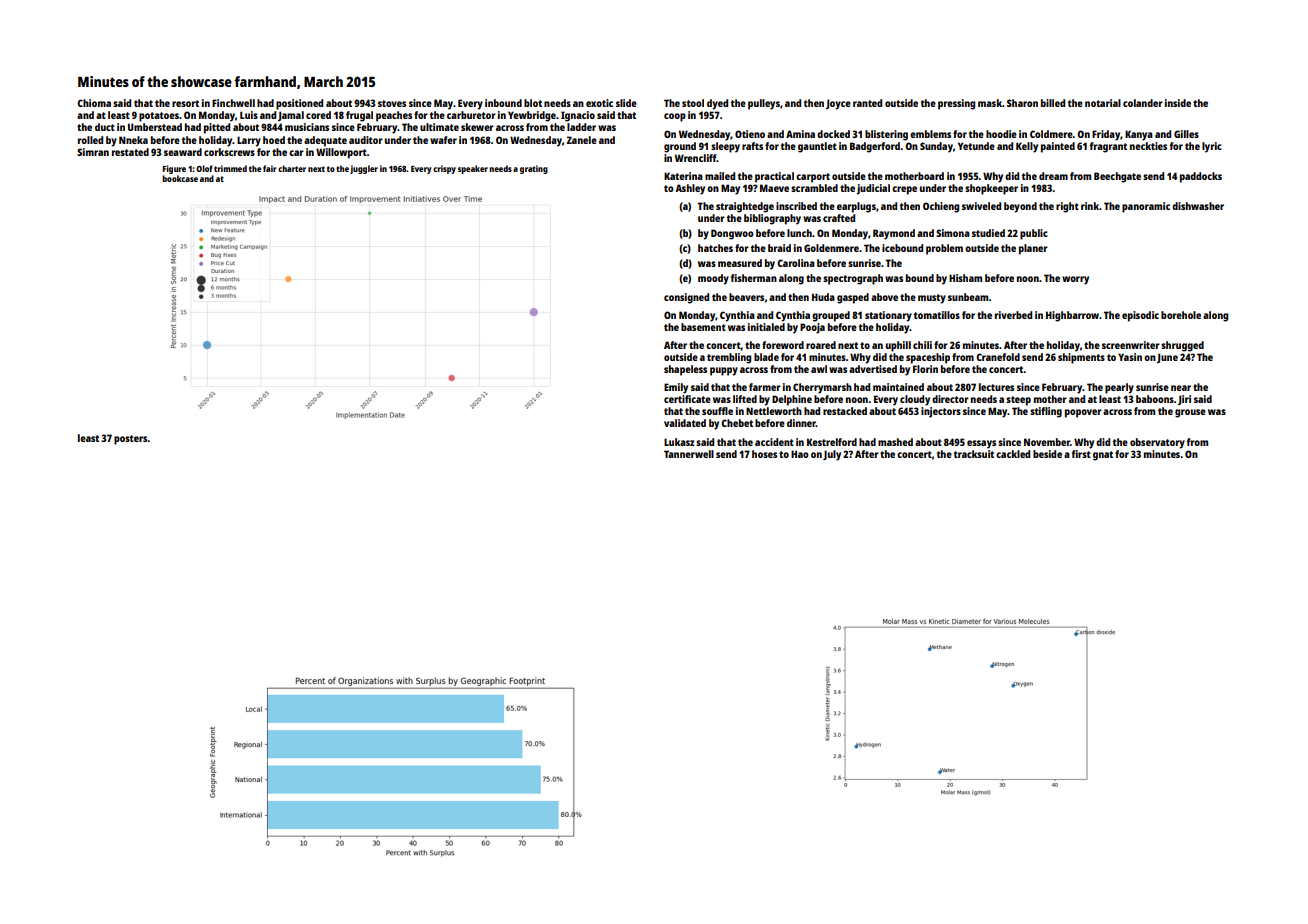  What do you see at coordinates (94, 103) in the screenshot?
I see `Chioma` at bounding box center [94, 103].
